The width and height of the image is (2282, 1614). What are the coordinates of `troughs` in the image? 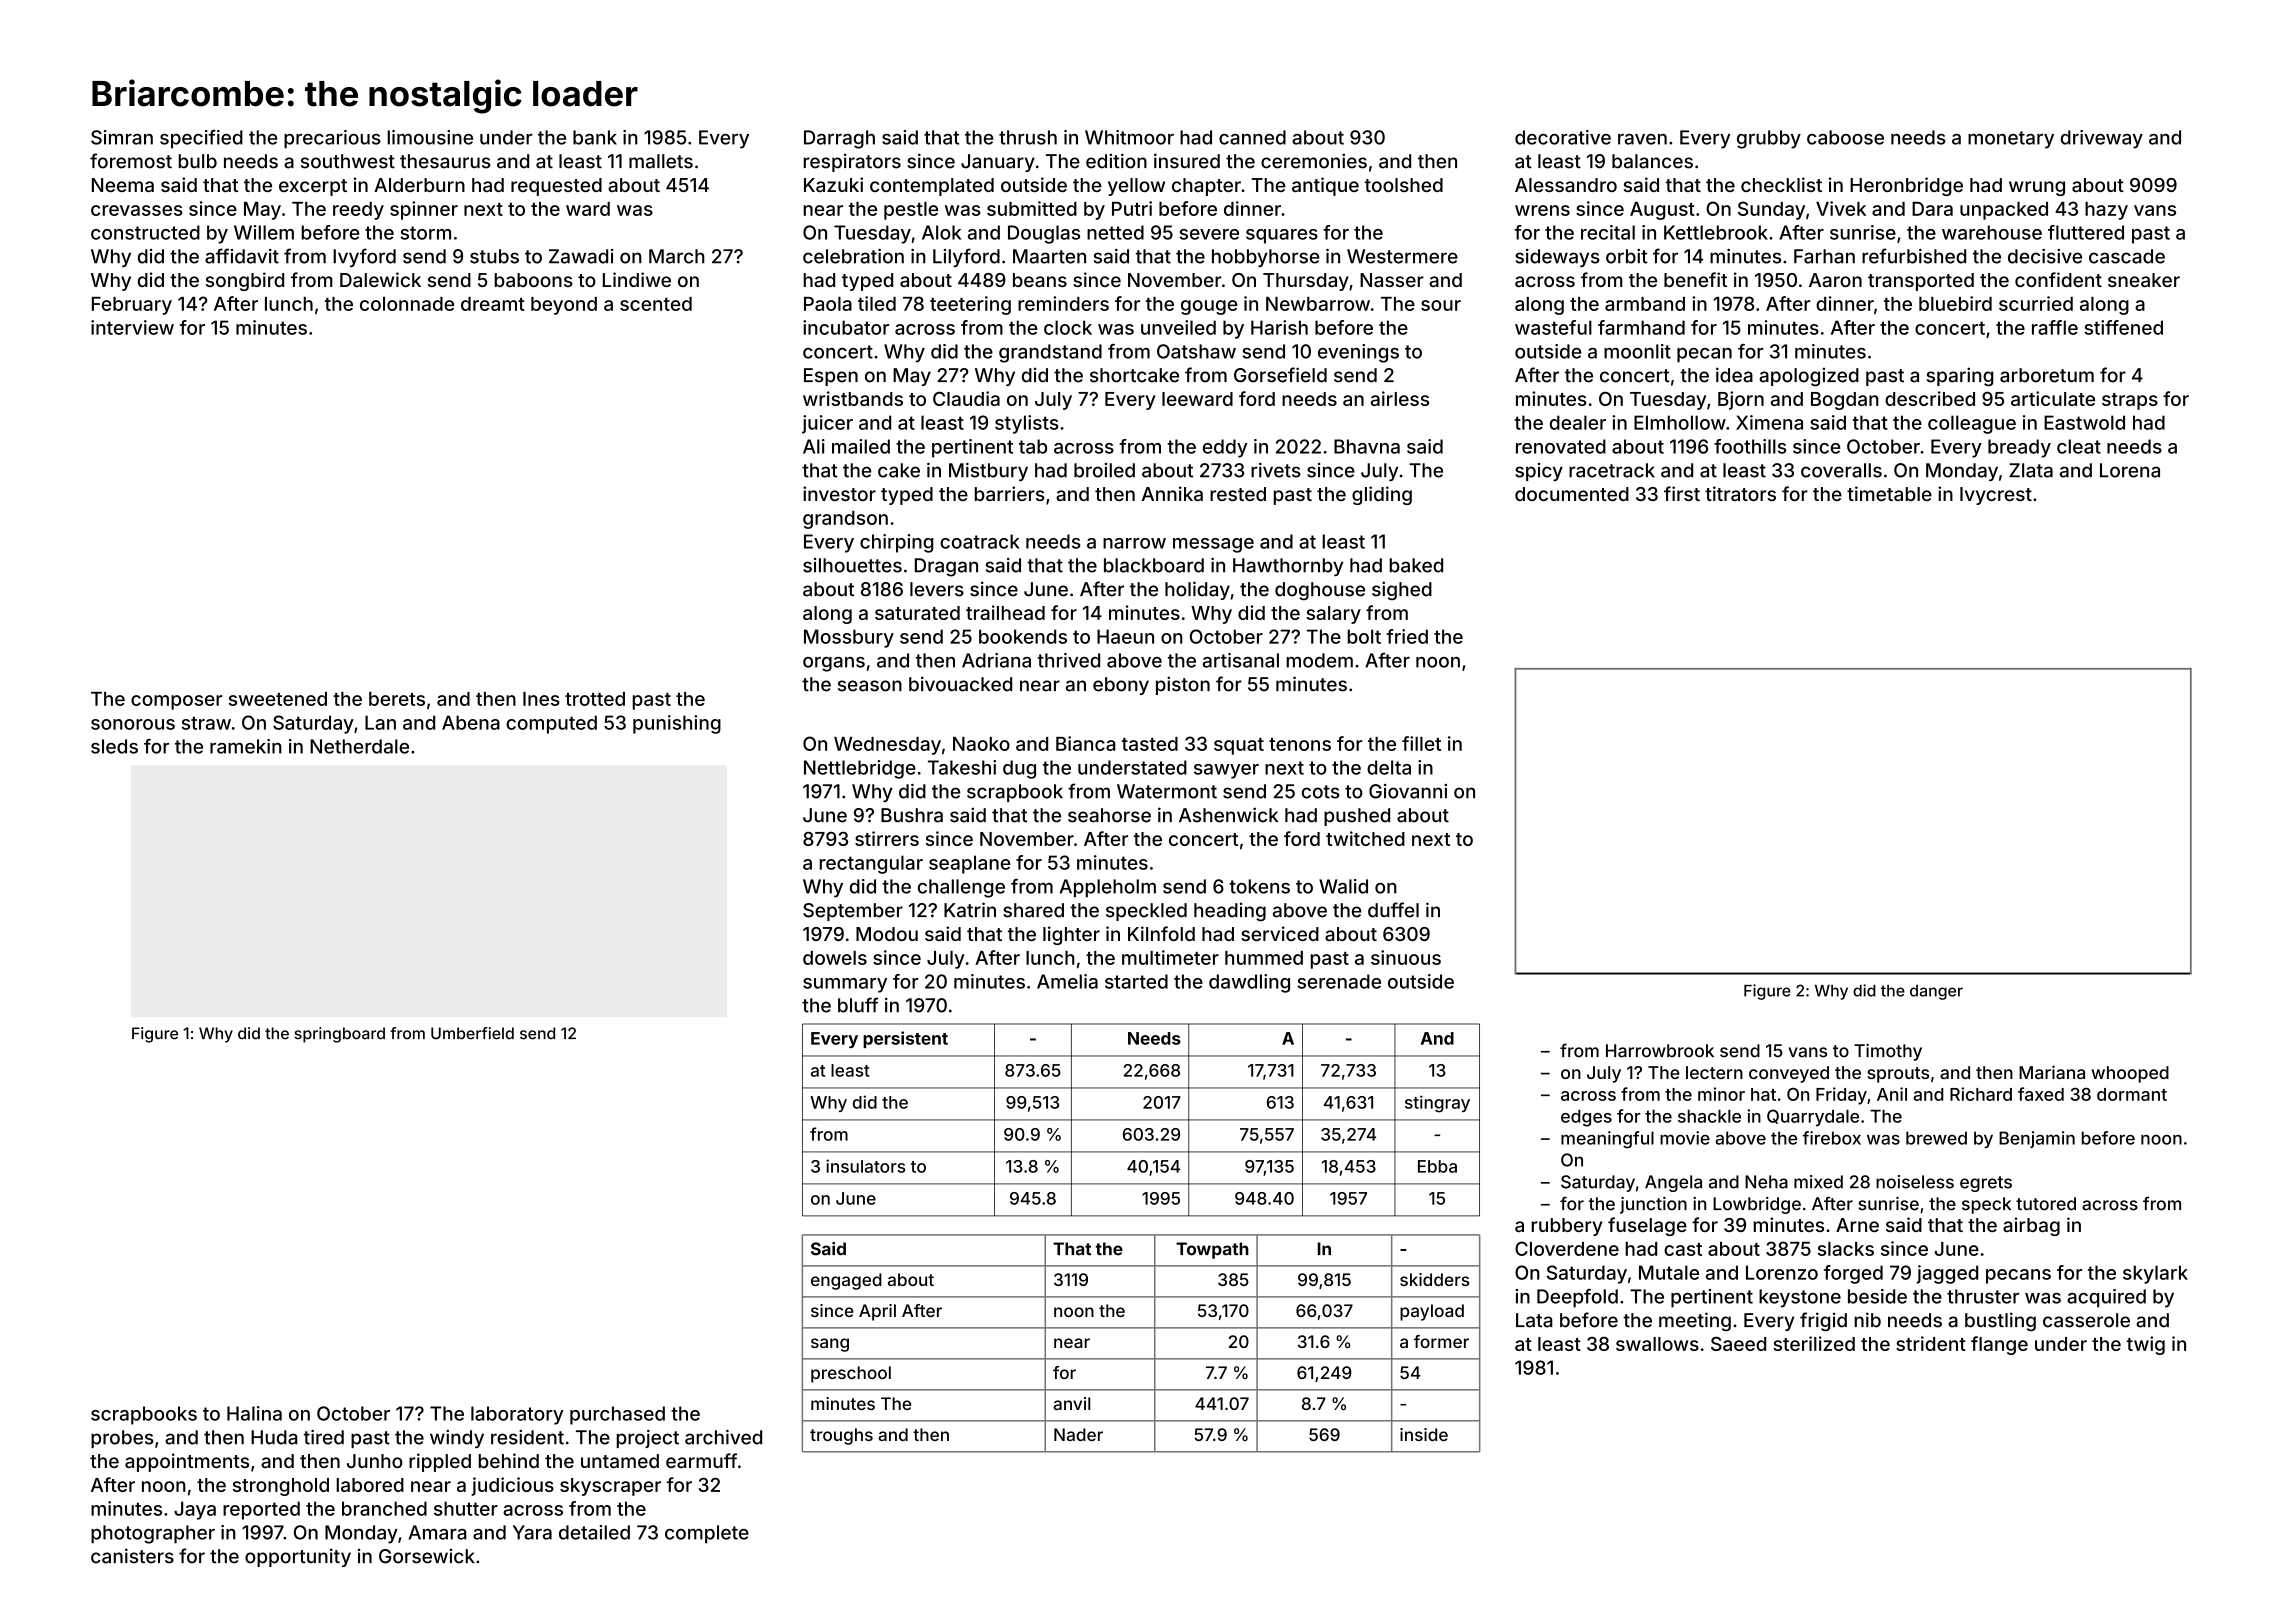 It's located at (841, 1436).
